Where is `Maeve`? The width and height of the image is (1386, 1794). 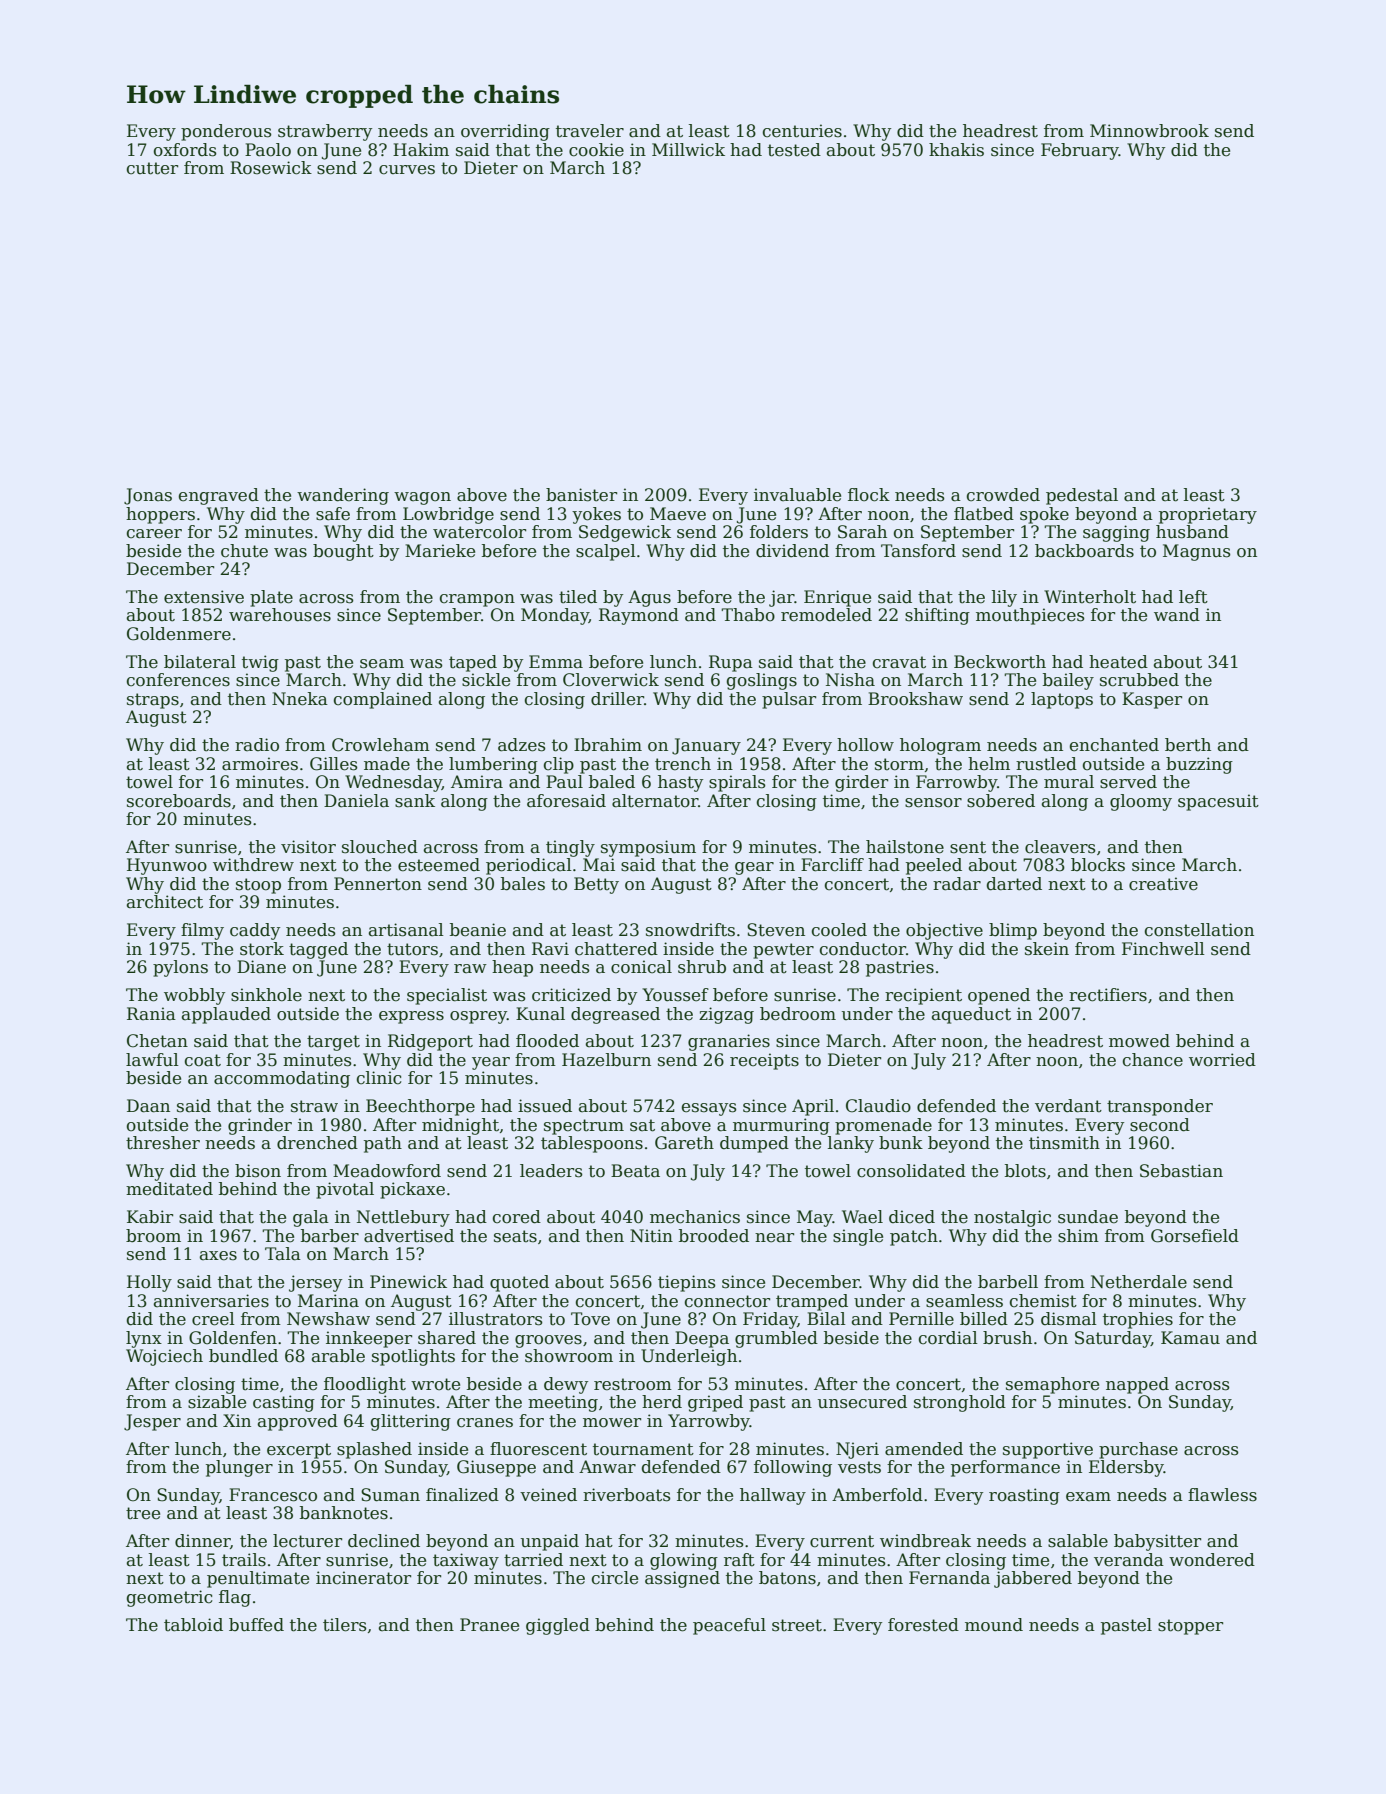
Maeve is located at coordinates (678, 514).
